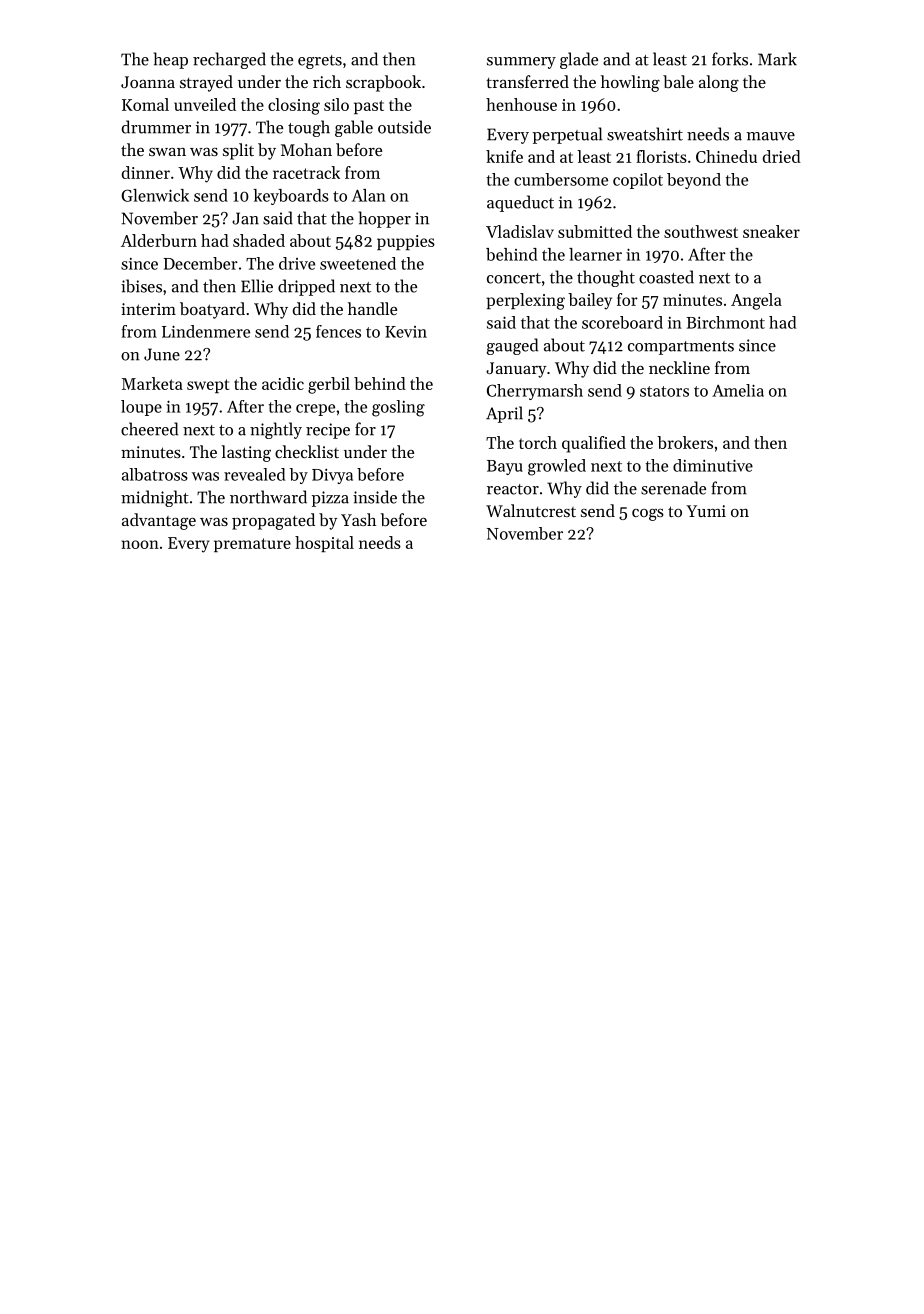 Image resolution: width=924 pixels, height=1314 pixels. I want to click on past, so click(369, 107).
